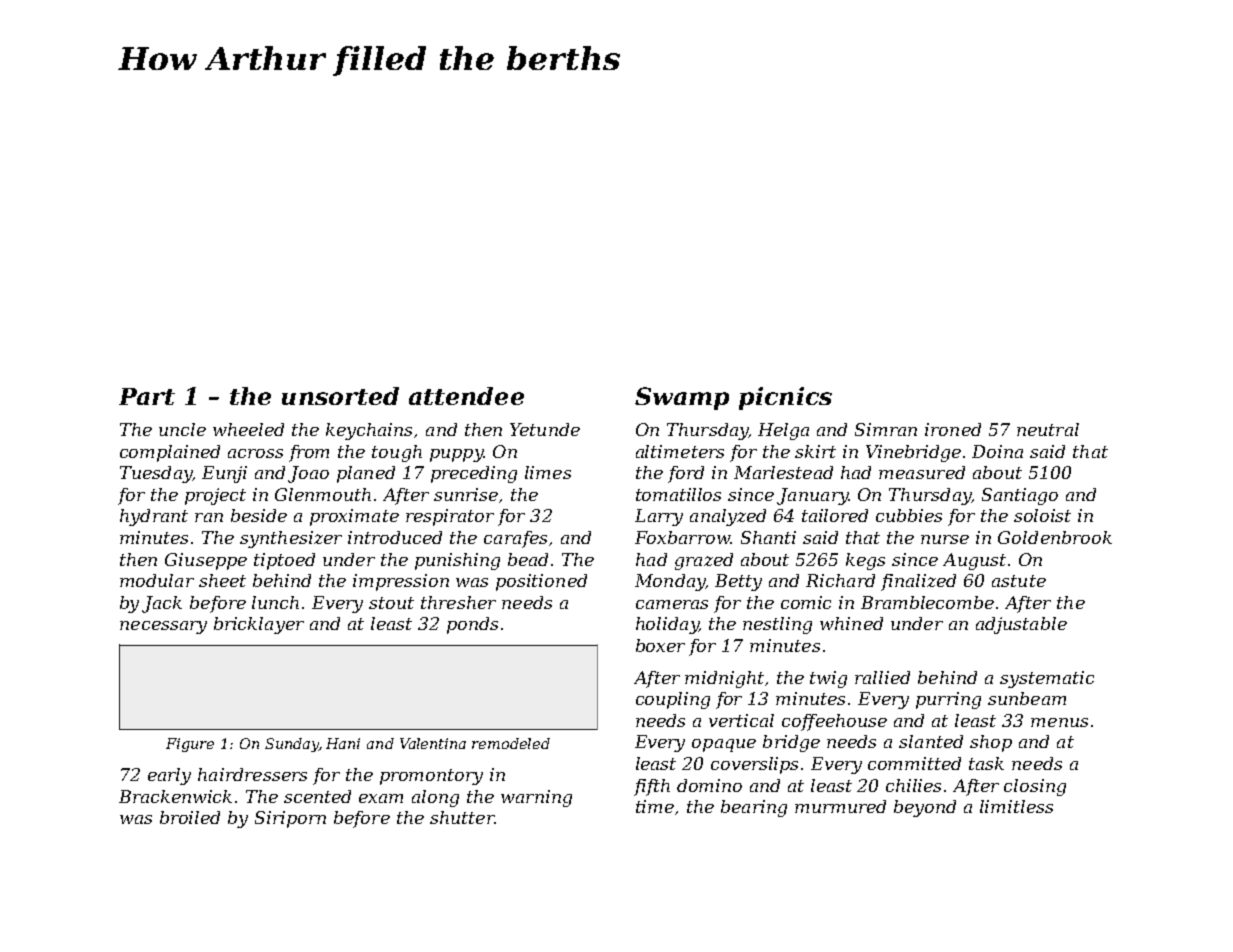  I want to click on impression, so click(401, 582).
